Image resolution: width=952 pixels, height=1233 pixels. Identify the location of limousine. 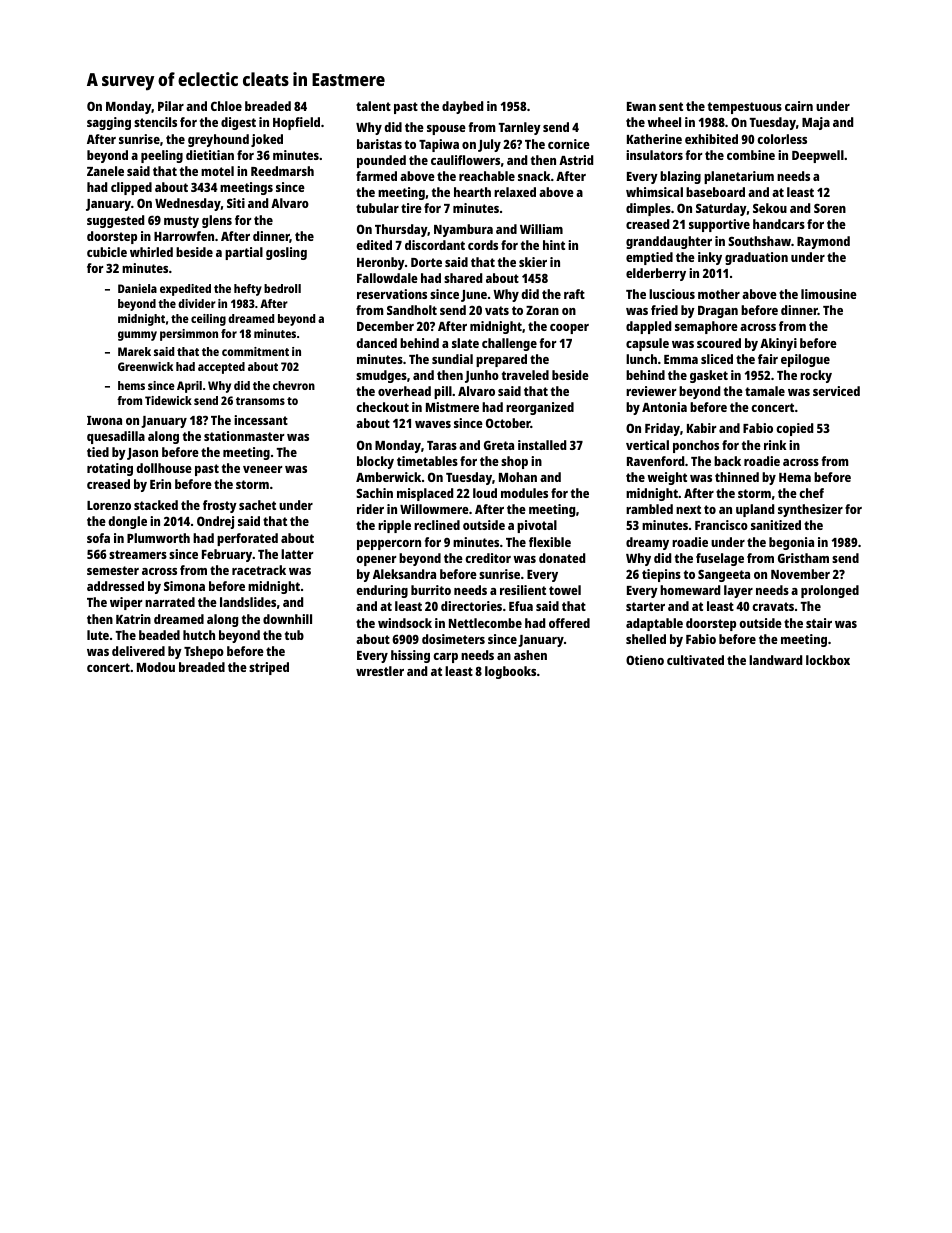
(829, 294).
